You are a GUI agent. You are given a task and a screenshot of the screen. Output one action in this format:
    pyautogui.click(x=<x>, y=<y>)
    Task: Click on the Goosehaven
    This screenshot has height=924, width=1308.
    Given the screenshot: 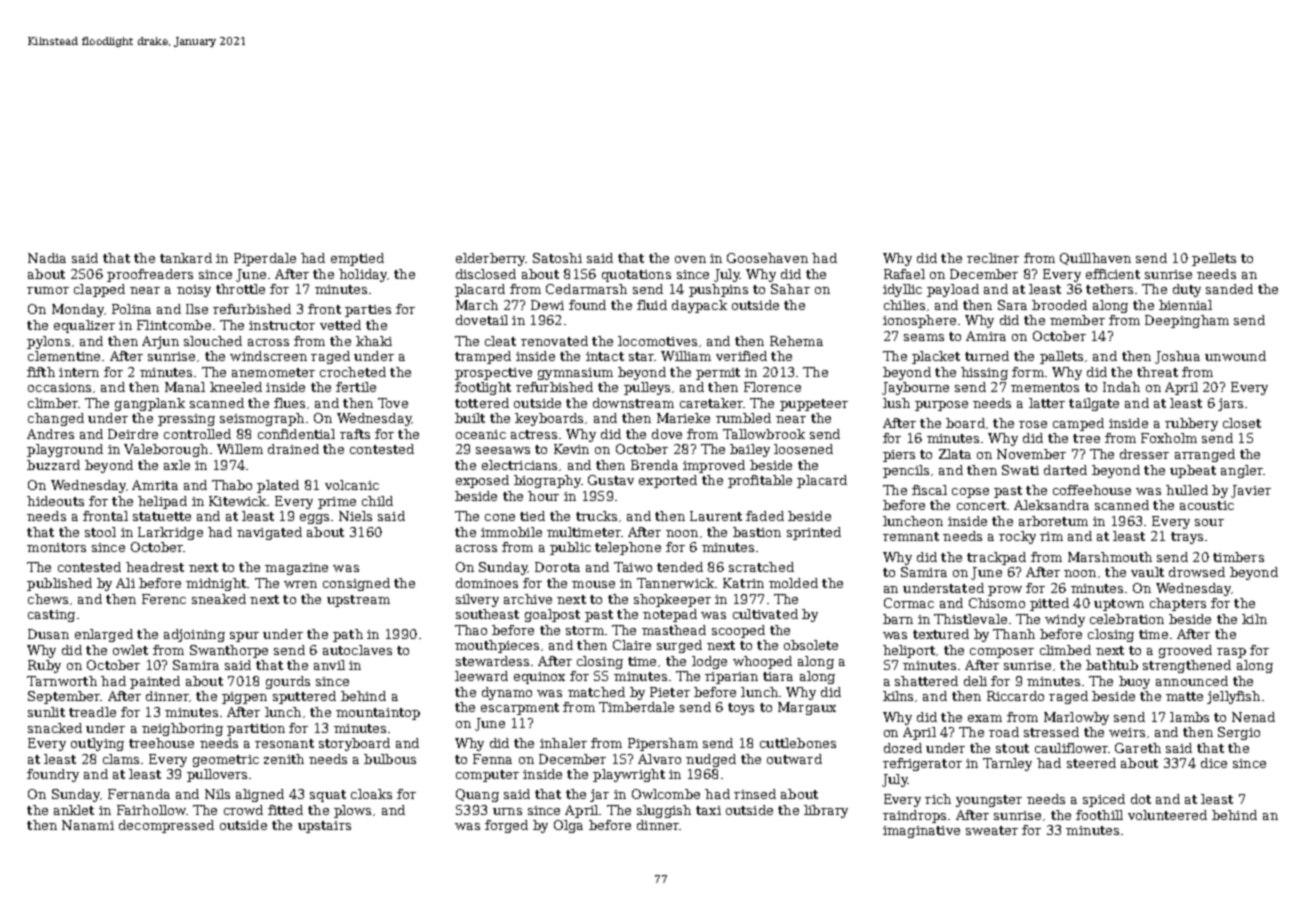 What is the action you would take?
    pyautogui.click(x=767, y=258)
